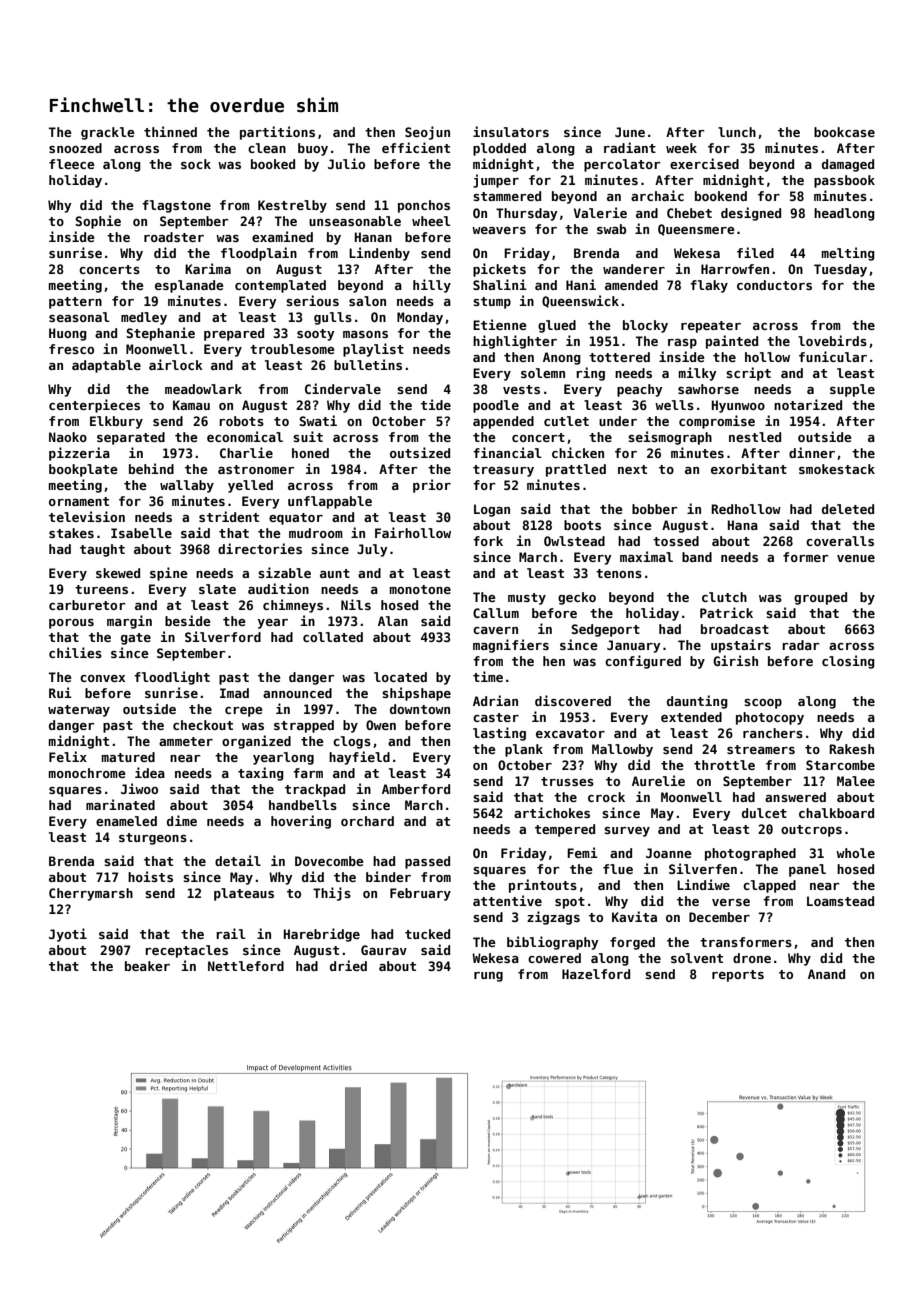  What do you see at coordinates (812, 452) in the screenshot?
I see `dinner` at bounding box center [812, 452].
